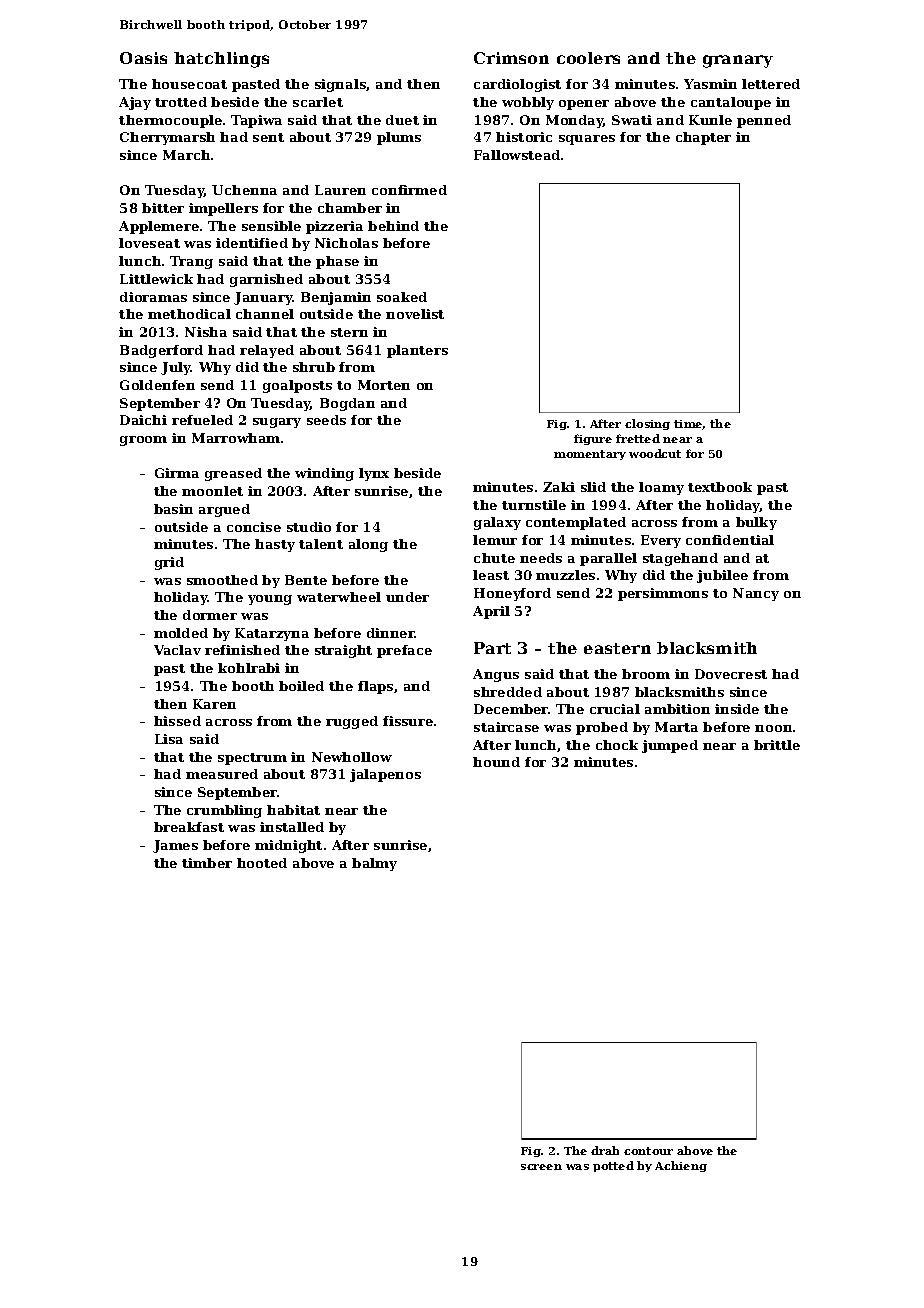 Image resolution: width=924 pixels, height=1308 pixels. What do you see at coordinates (415, 314) in the page?
I see `novelist` at bounding box center [415, 314].
